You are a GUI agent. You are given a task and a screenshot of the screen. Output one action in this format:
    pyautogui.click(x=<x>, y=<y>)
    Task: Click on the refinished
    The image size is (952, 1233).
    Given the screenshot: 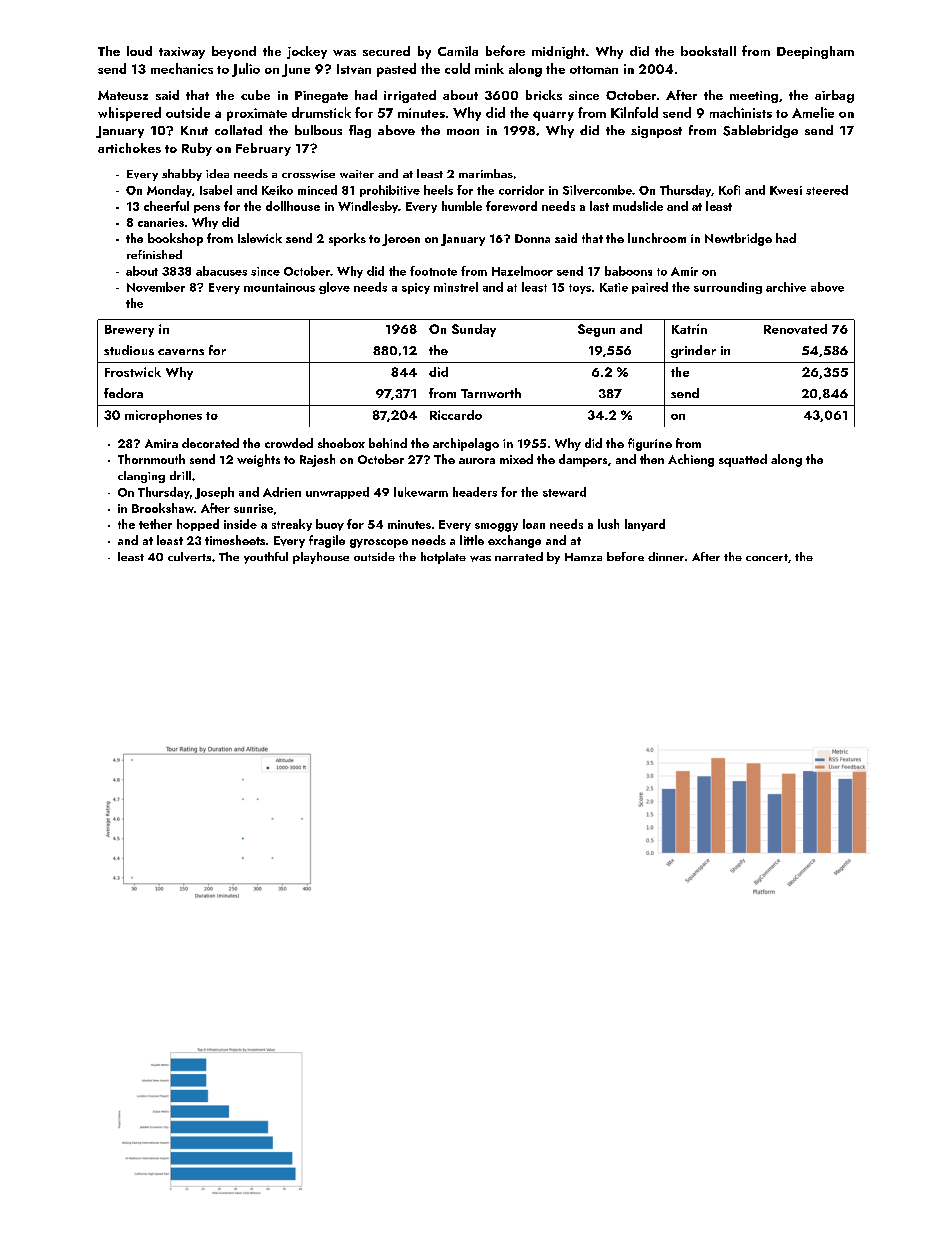 What is the action you would take?
    pyautogui.click(x=154, y=254)
